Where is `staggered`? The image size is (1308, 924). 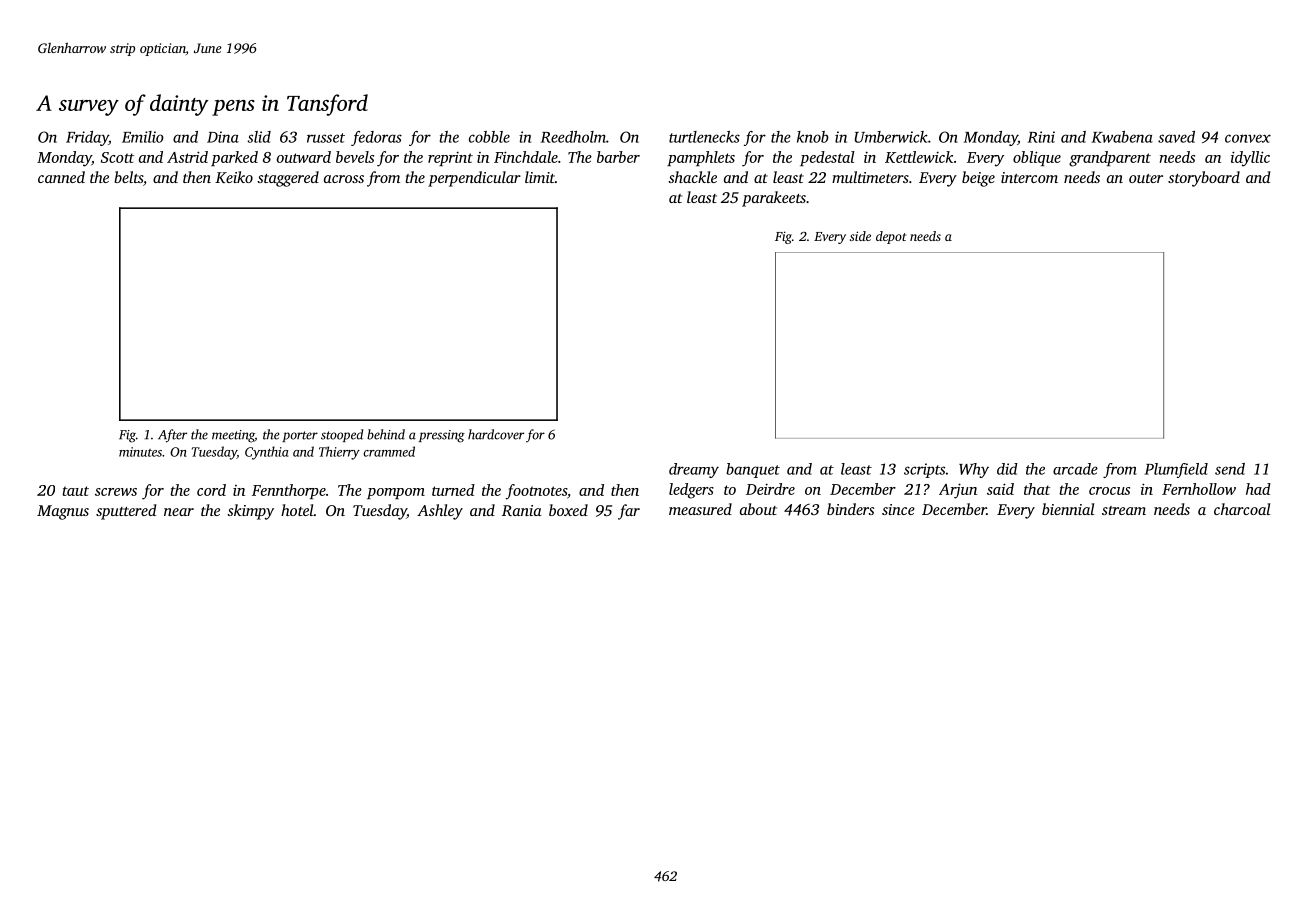
staggered is located at coordinates (288, 179).
